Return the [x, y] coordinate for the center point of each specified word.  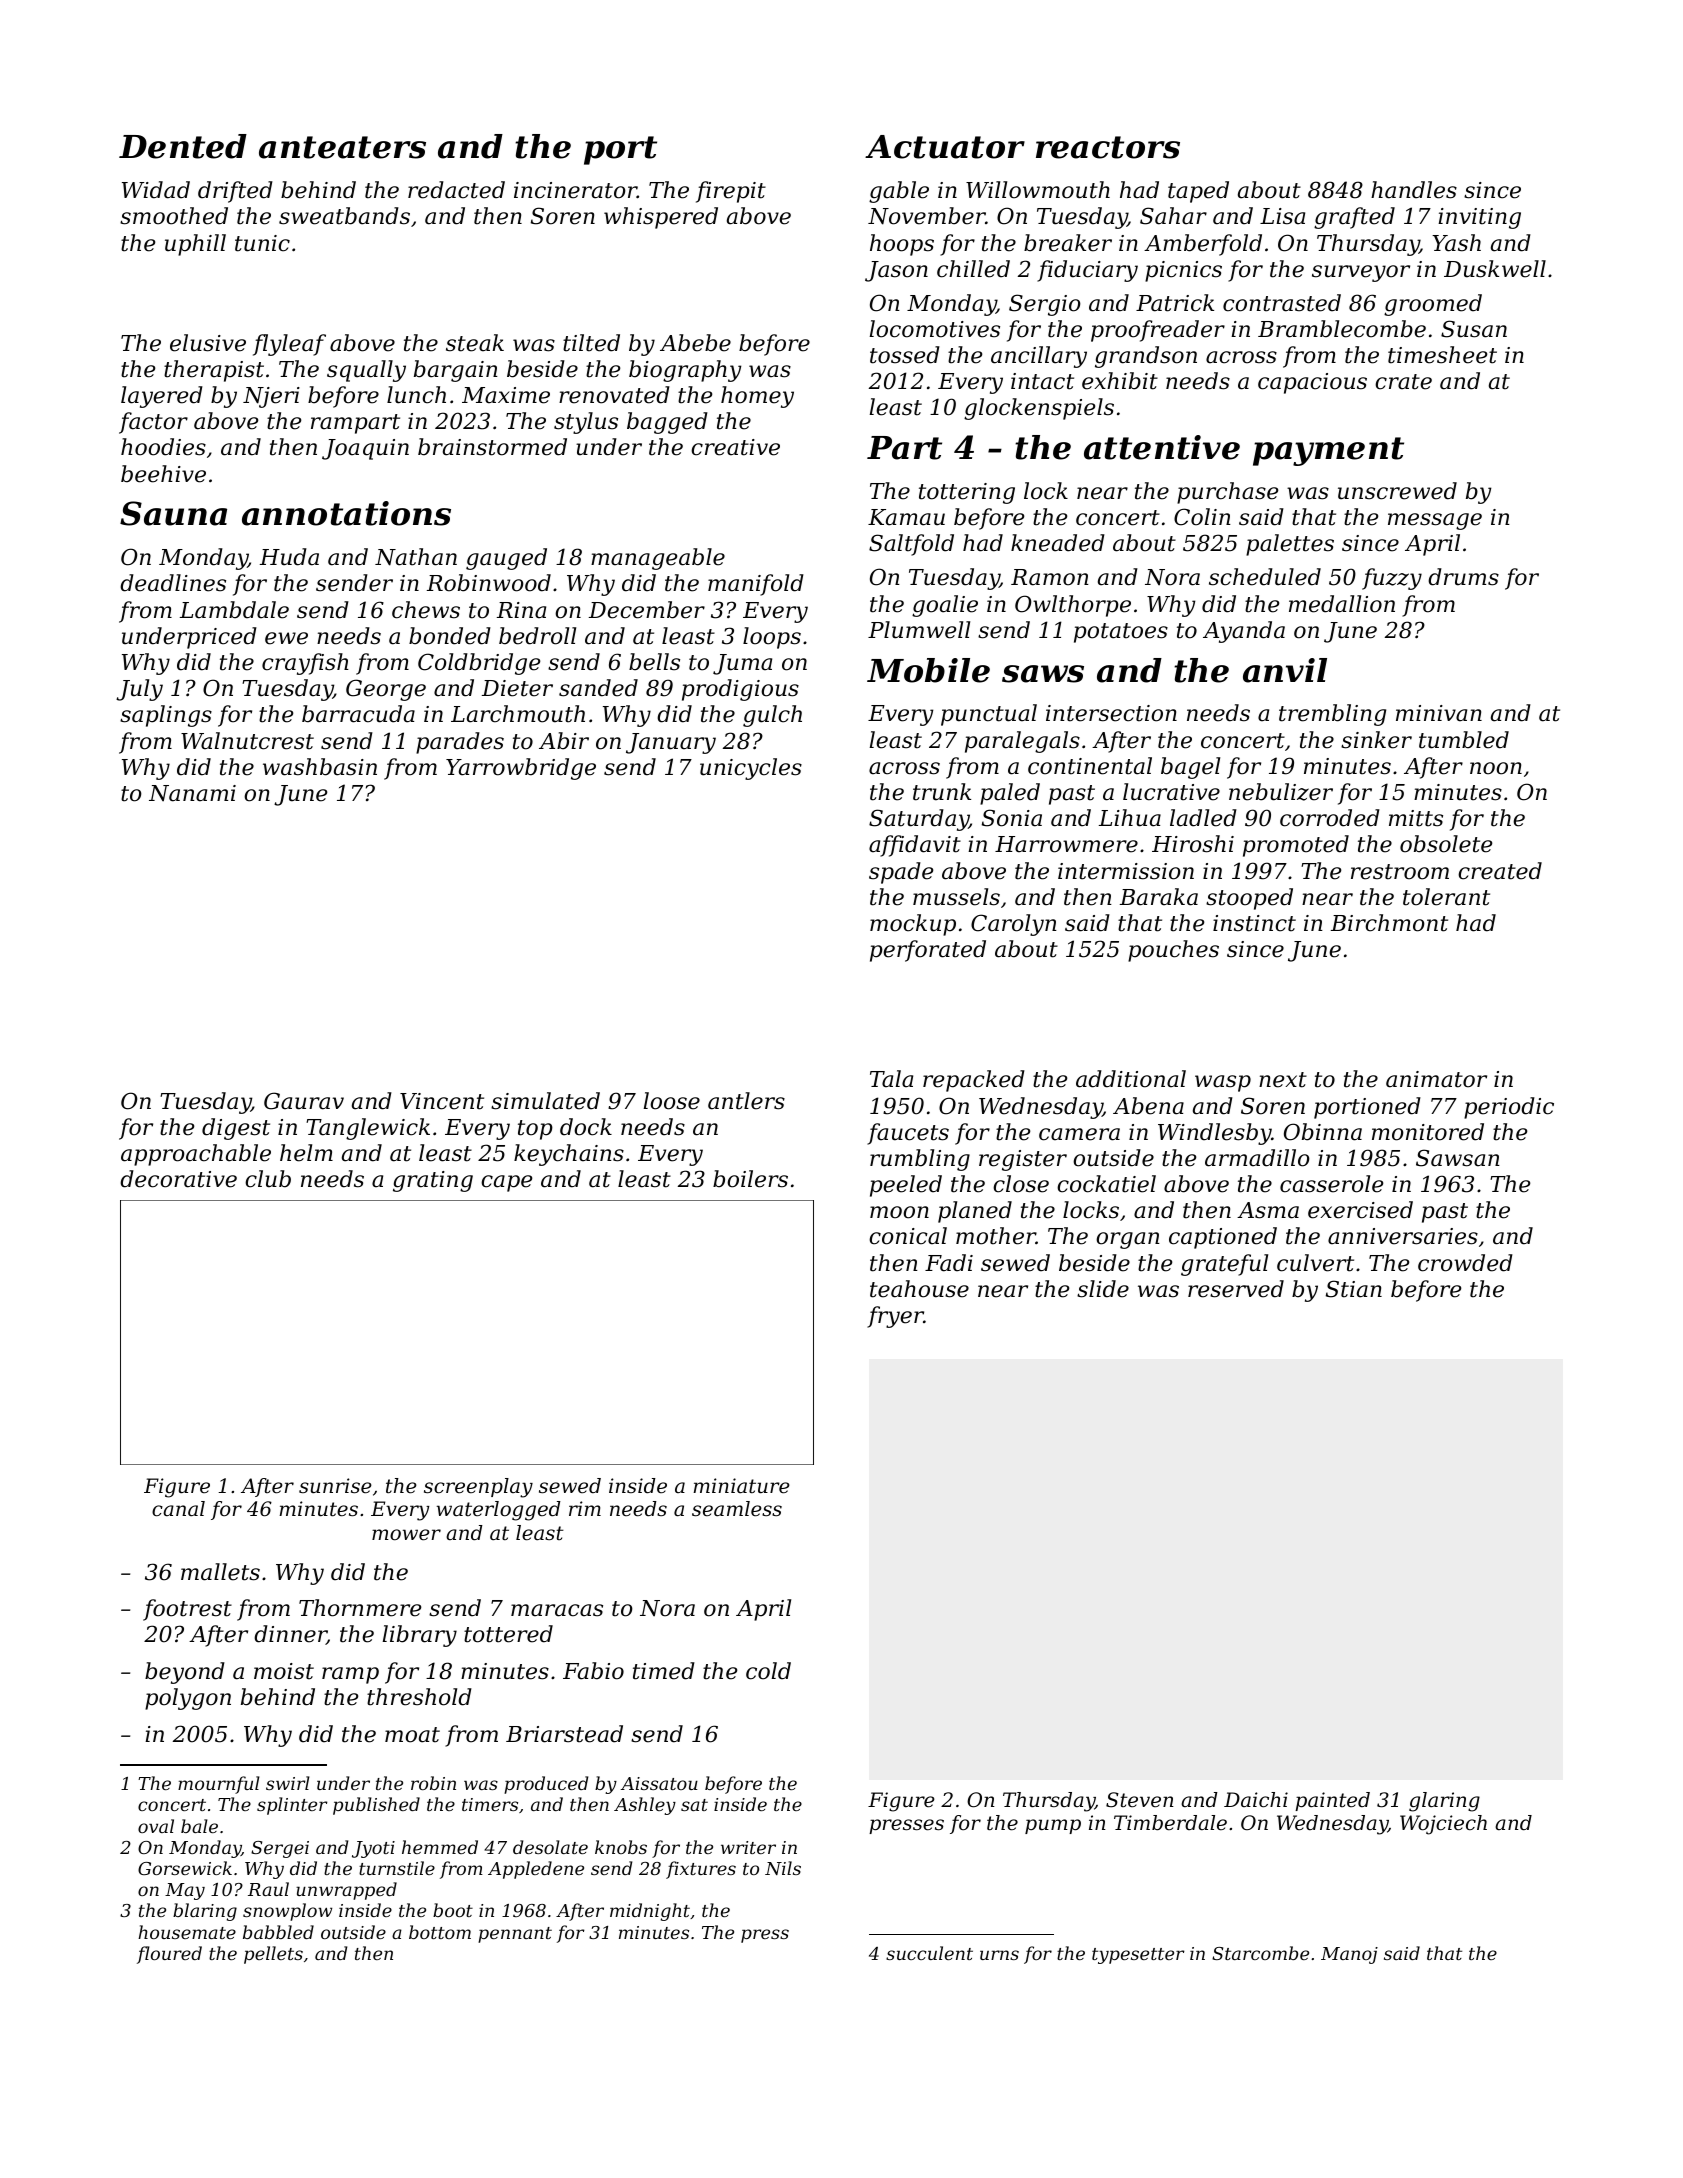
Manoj [1349, 1955]
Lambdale [234, 610]
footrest [187, 1610]
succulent [929, 1953]
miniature [741, 1486]
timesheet [1442, 355]
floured [169, 1955]
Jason [896, 271]
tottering [967, 493]
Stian [1354, 1289]
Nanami [192, 793]
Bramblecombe [1342, 329]
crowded [1465, 1263]
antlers [746, 1101]
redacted [456, 190]
